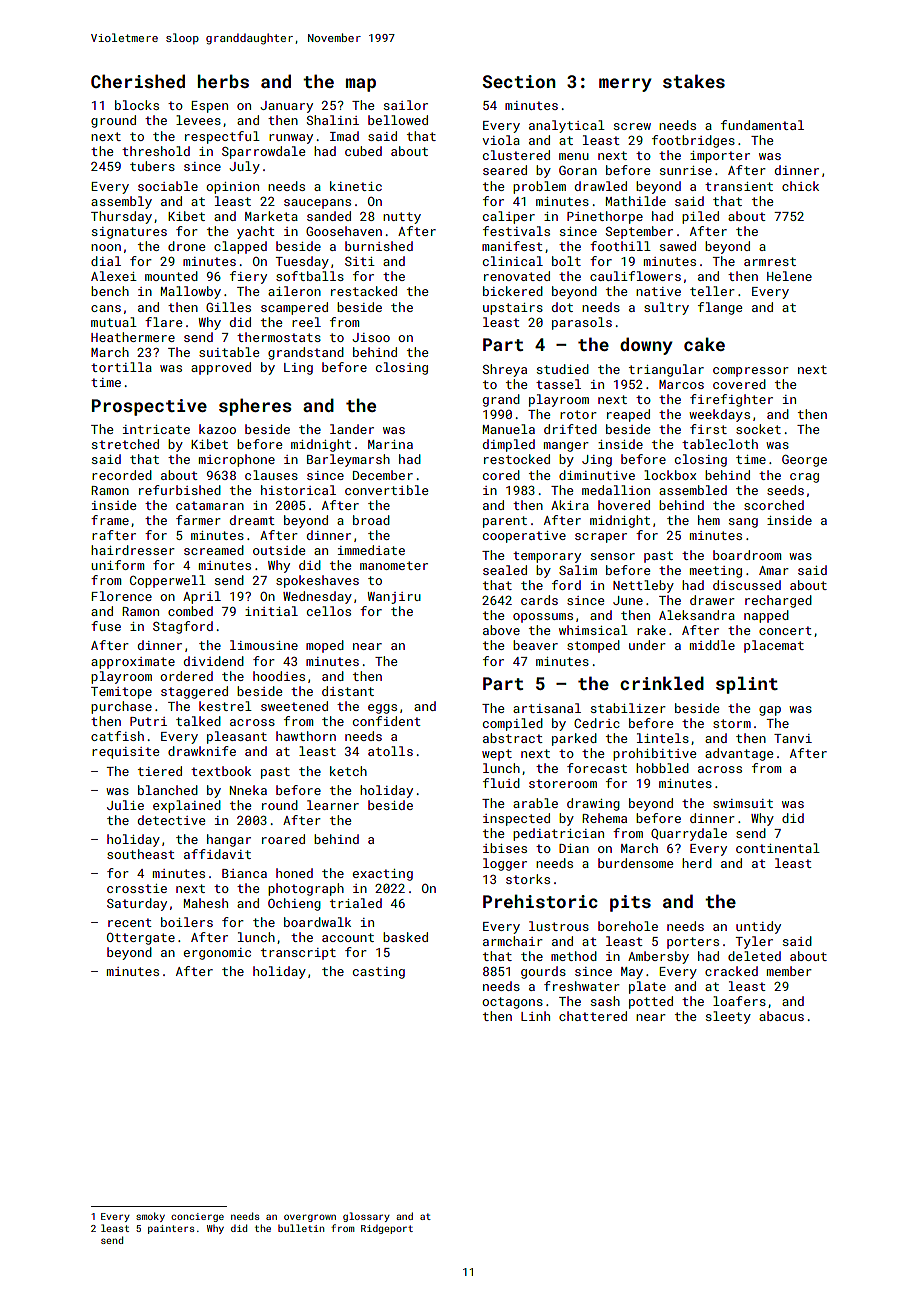 The height and width of the page is (1308, 924). Describe the element at coordinates (138, 81) in the page. I see `Cherished` at that location.
